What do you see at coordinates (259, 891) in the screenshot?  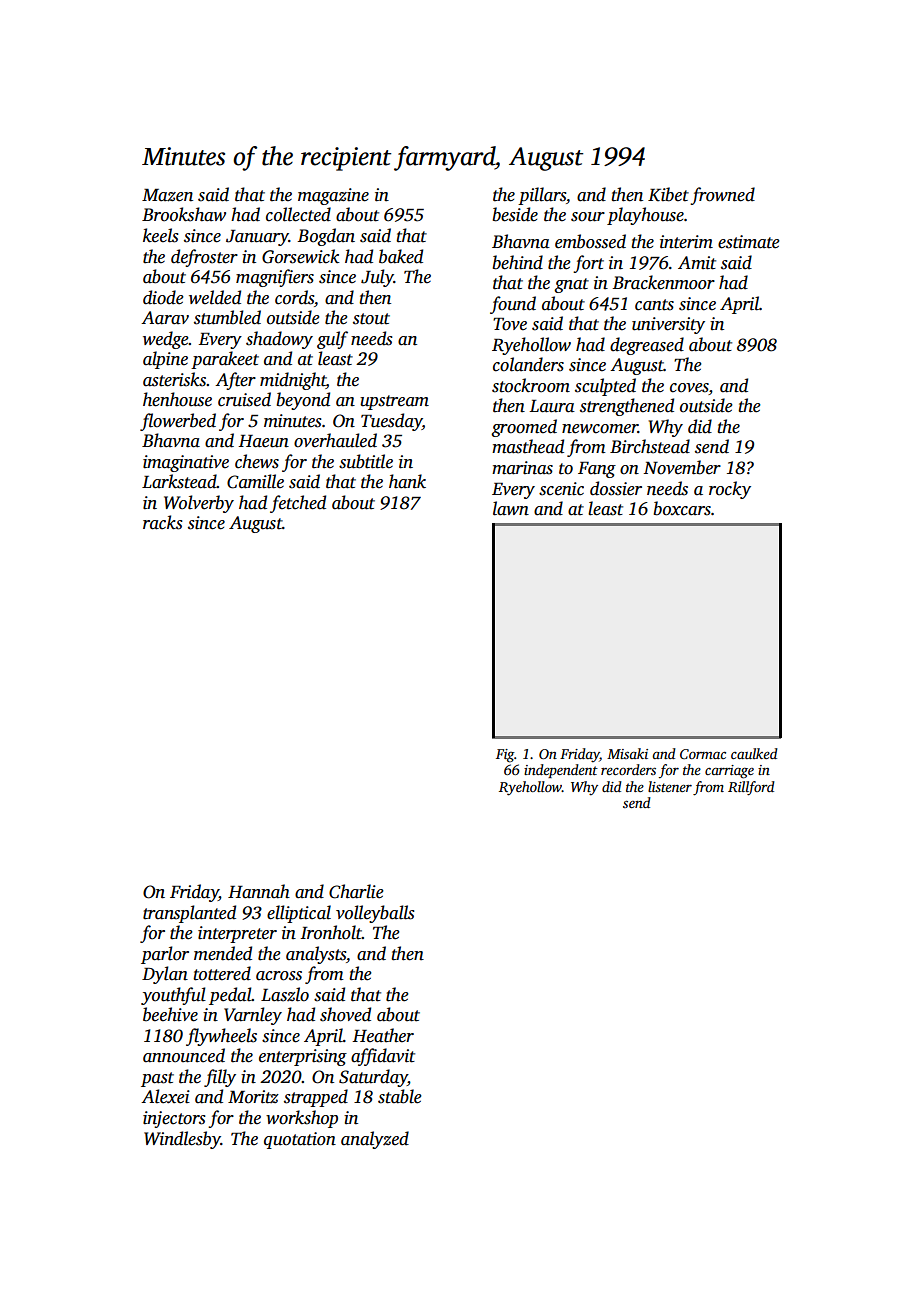 I see `Hannah` at bounding box center [259, 891].
